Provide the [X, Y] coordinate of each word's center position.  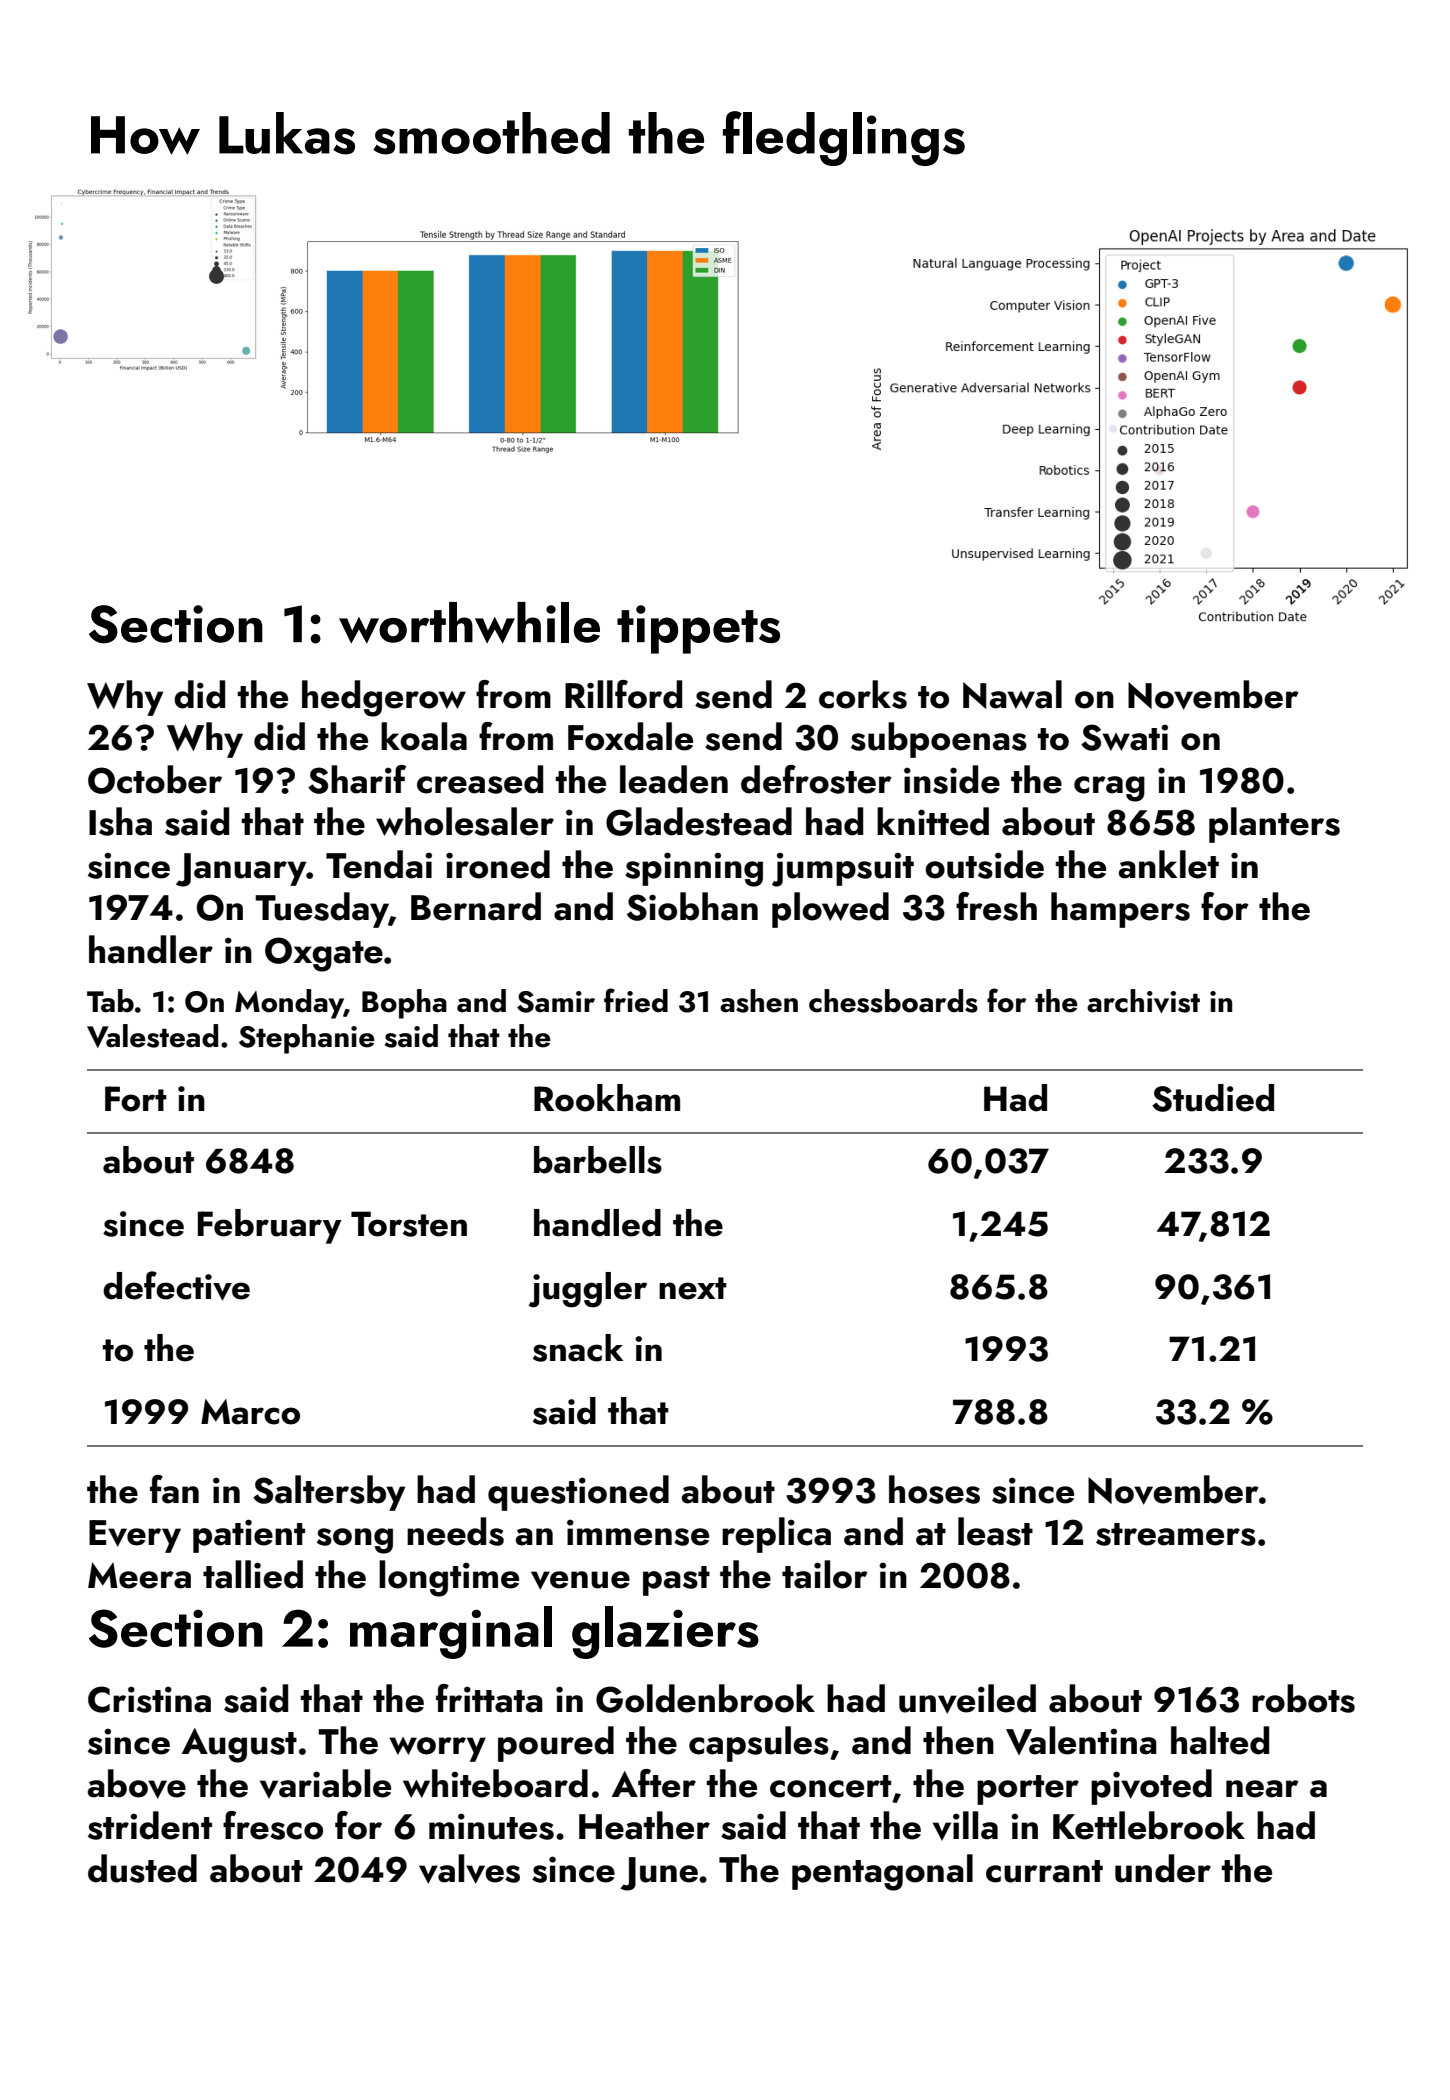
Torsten [409, 1224]
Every [135, 1536]
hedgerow [384, 698]
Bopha [404, 1004]
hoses [934, 1489]
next [693, 1288]
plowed [830, 910]
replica [776, 1535]
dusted [142, 1868]
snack [578, 1348]
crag [1109, 789]
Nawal [1012, 694]
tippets [698, 629]
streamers [1176, 1534]
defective [176, 1286]
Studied [1213, 1098]
